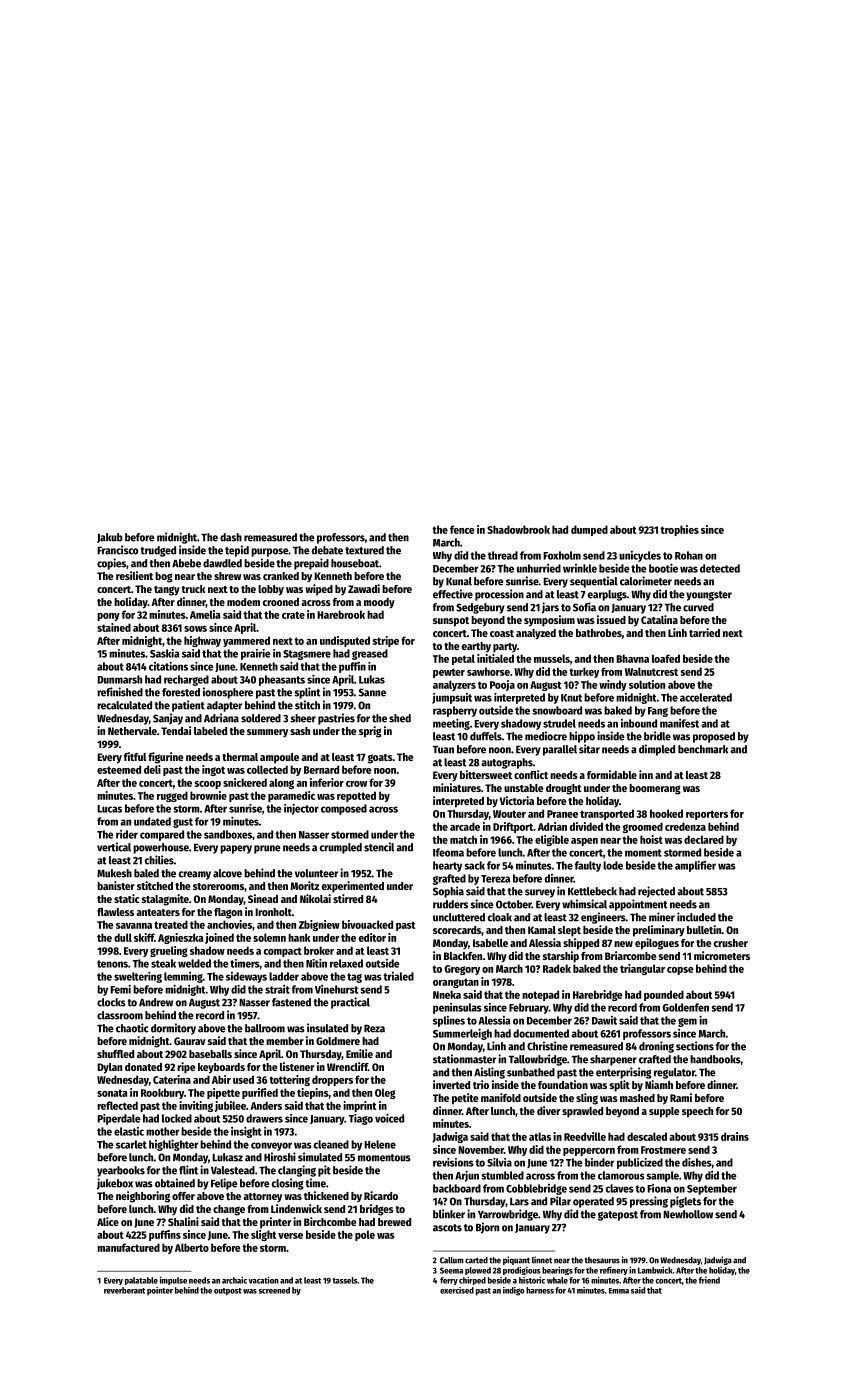 The image size is (849, 1400). I want to click on declared, so click(704, 839).
